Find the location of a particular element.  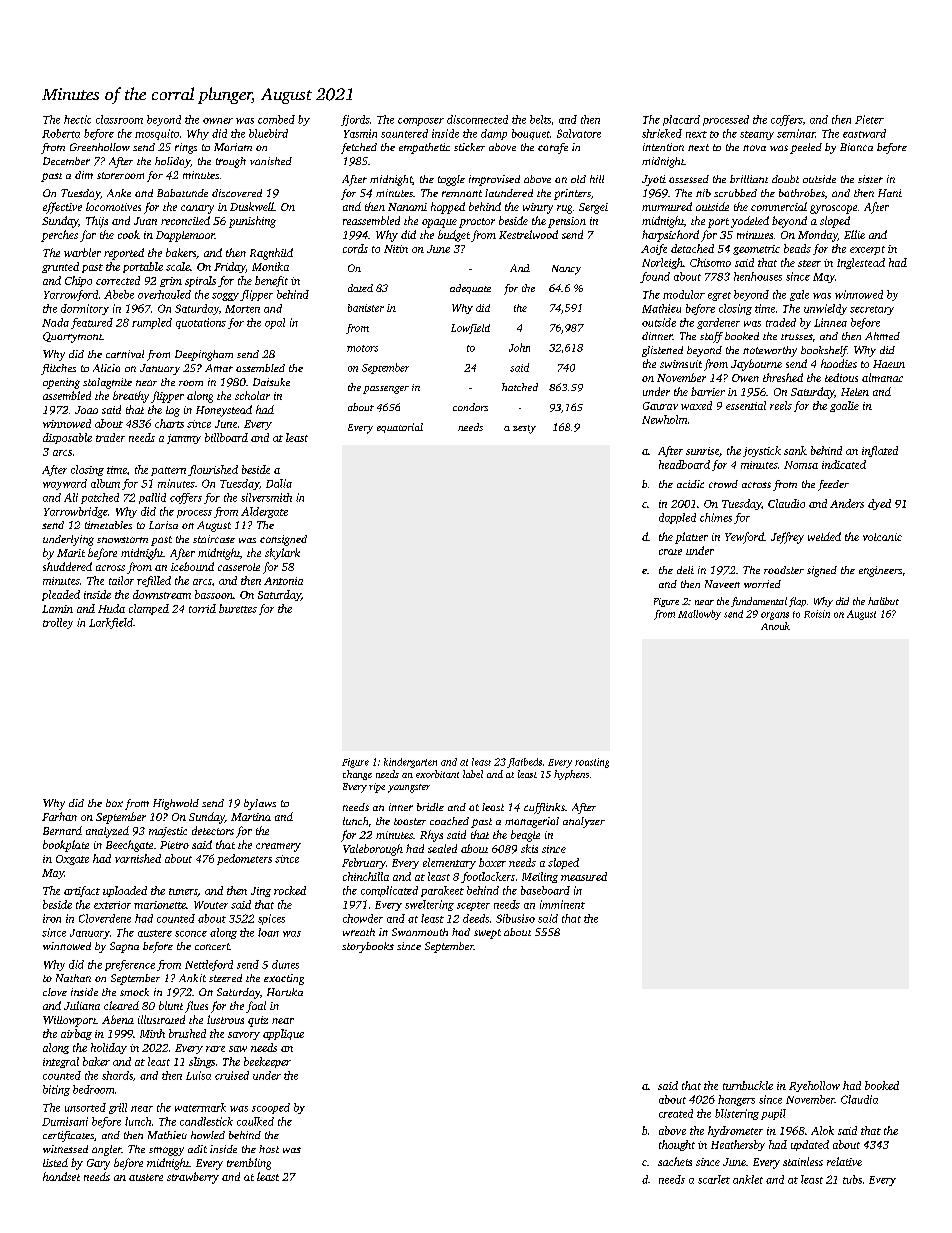

featured is located at coordinates (92, 323).
